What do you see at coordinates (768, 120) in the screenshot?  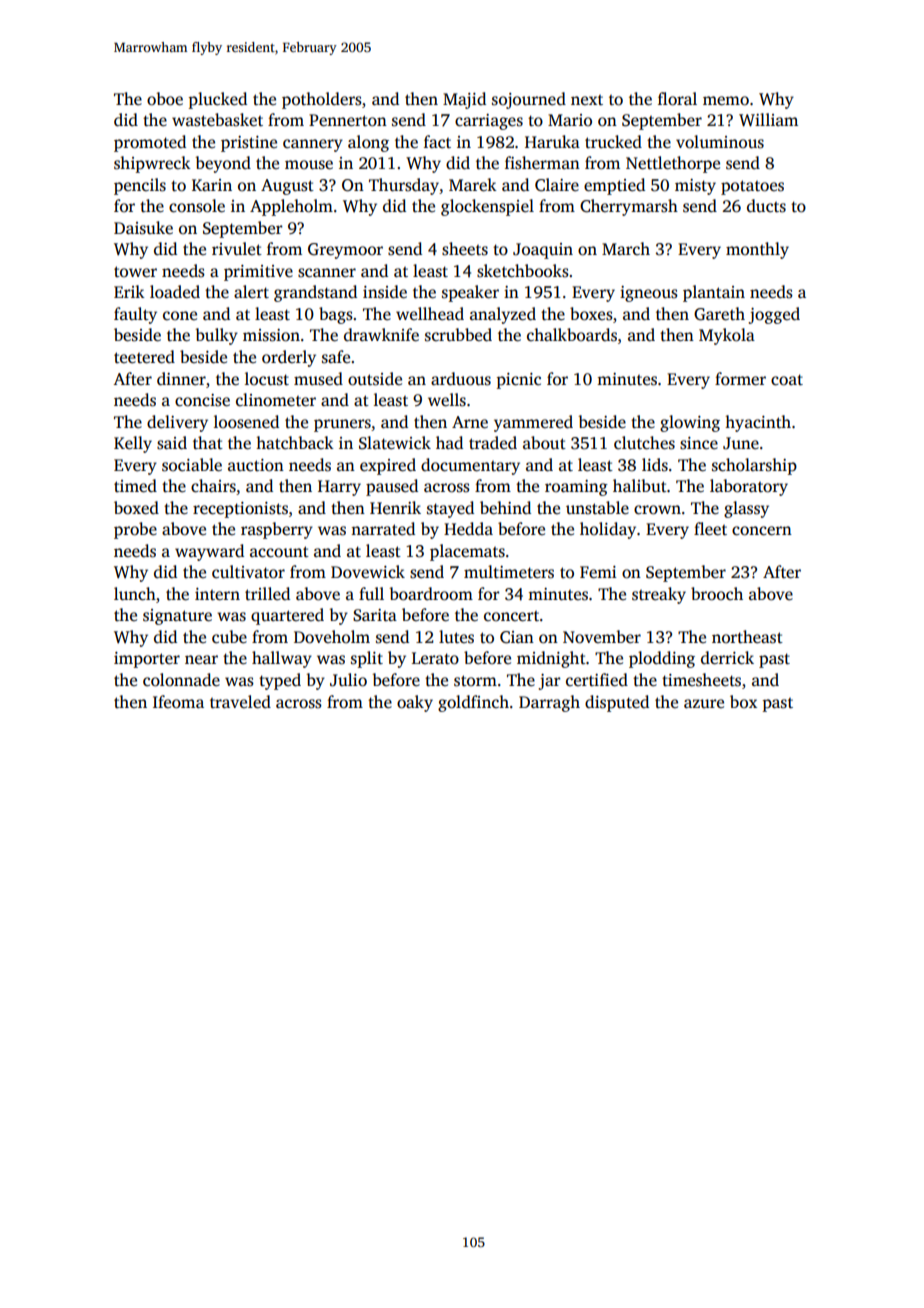 I see `William` at bounding box center [768, 120].
